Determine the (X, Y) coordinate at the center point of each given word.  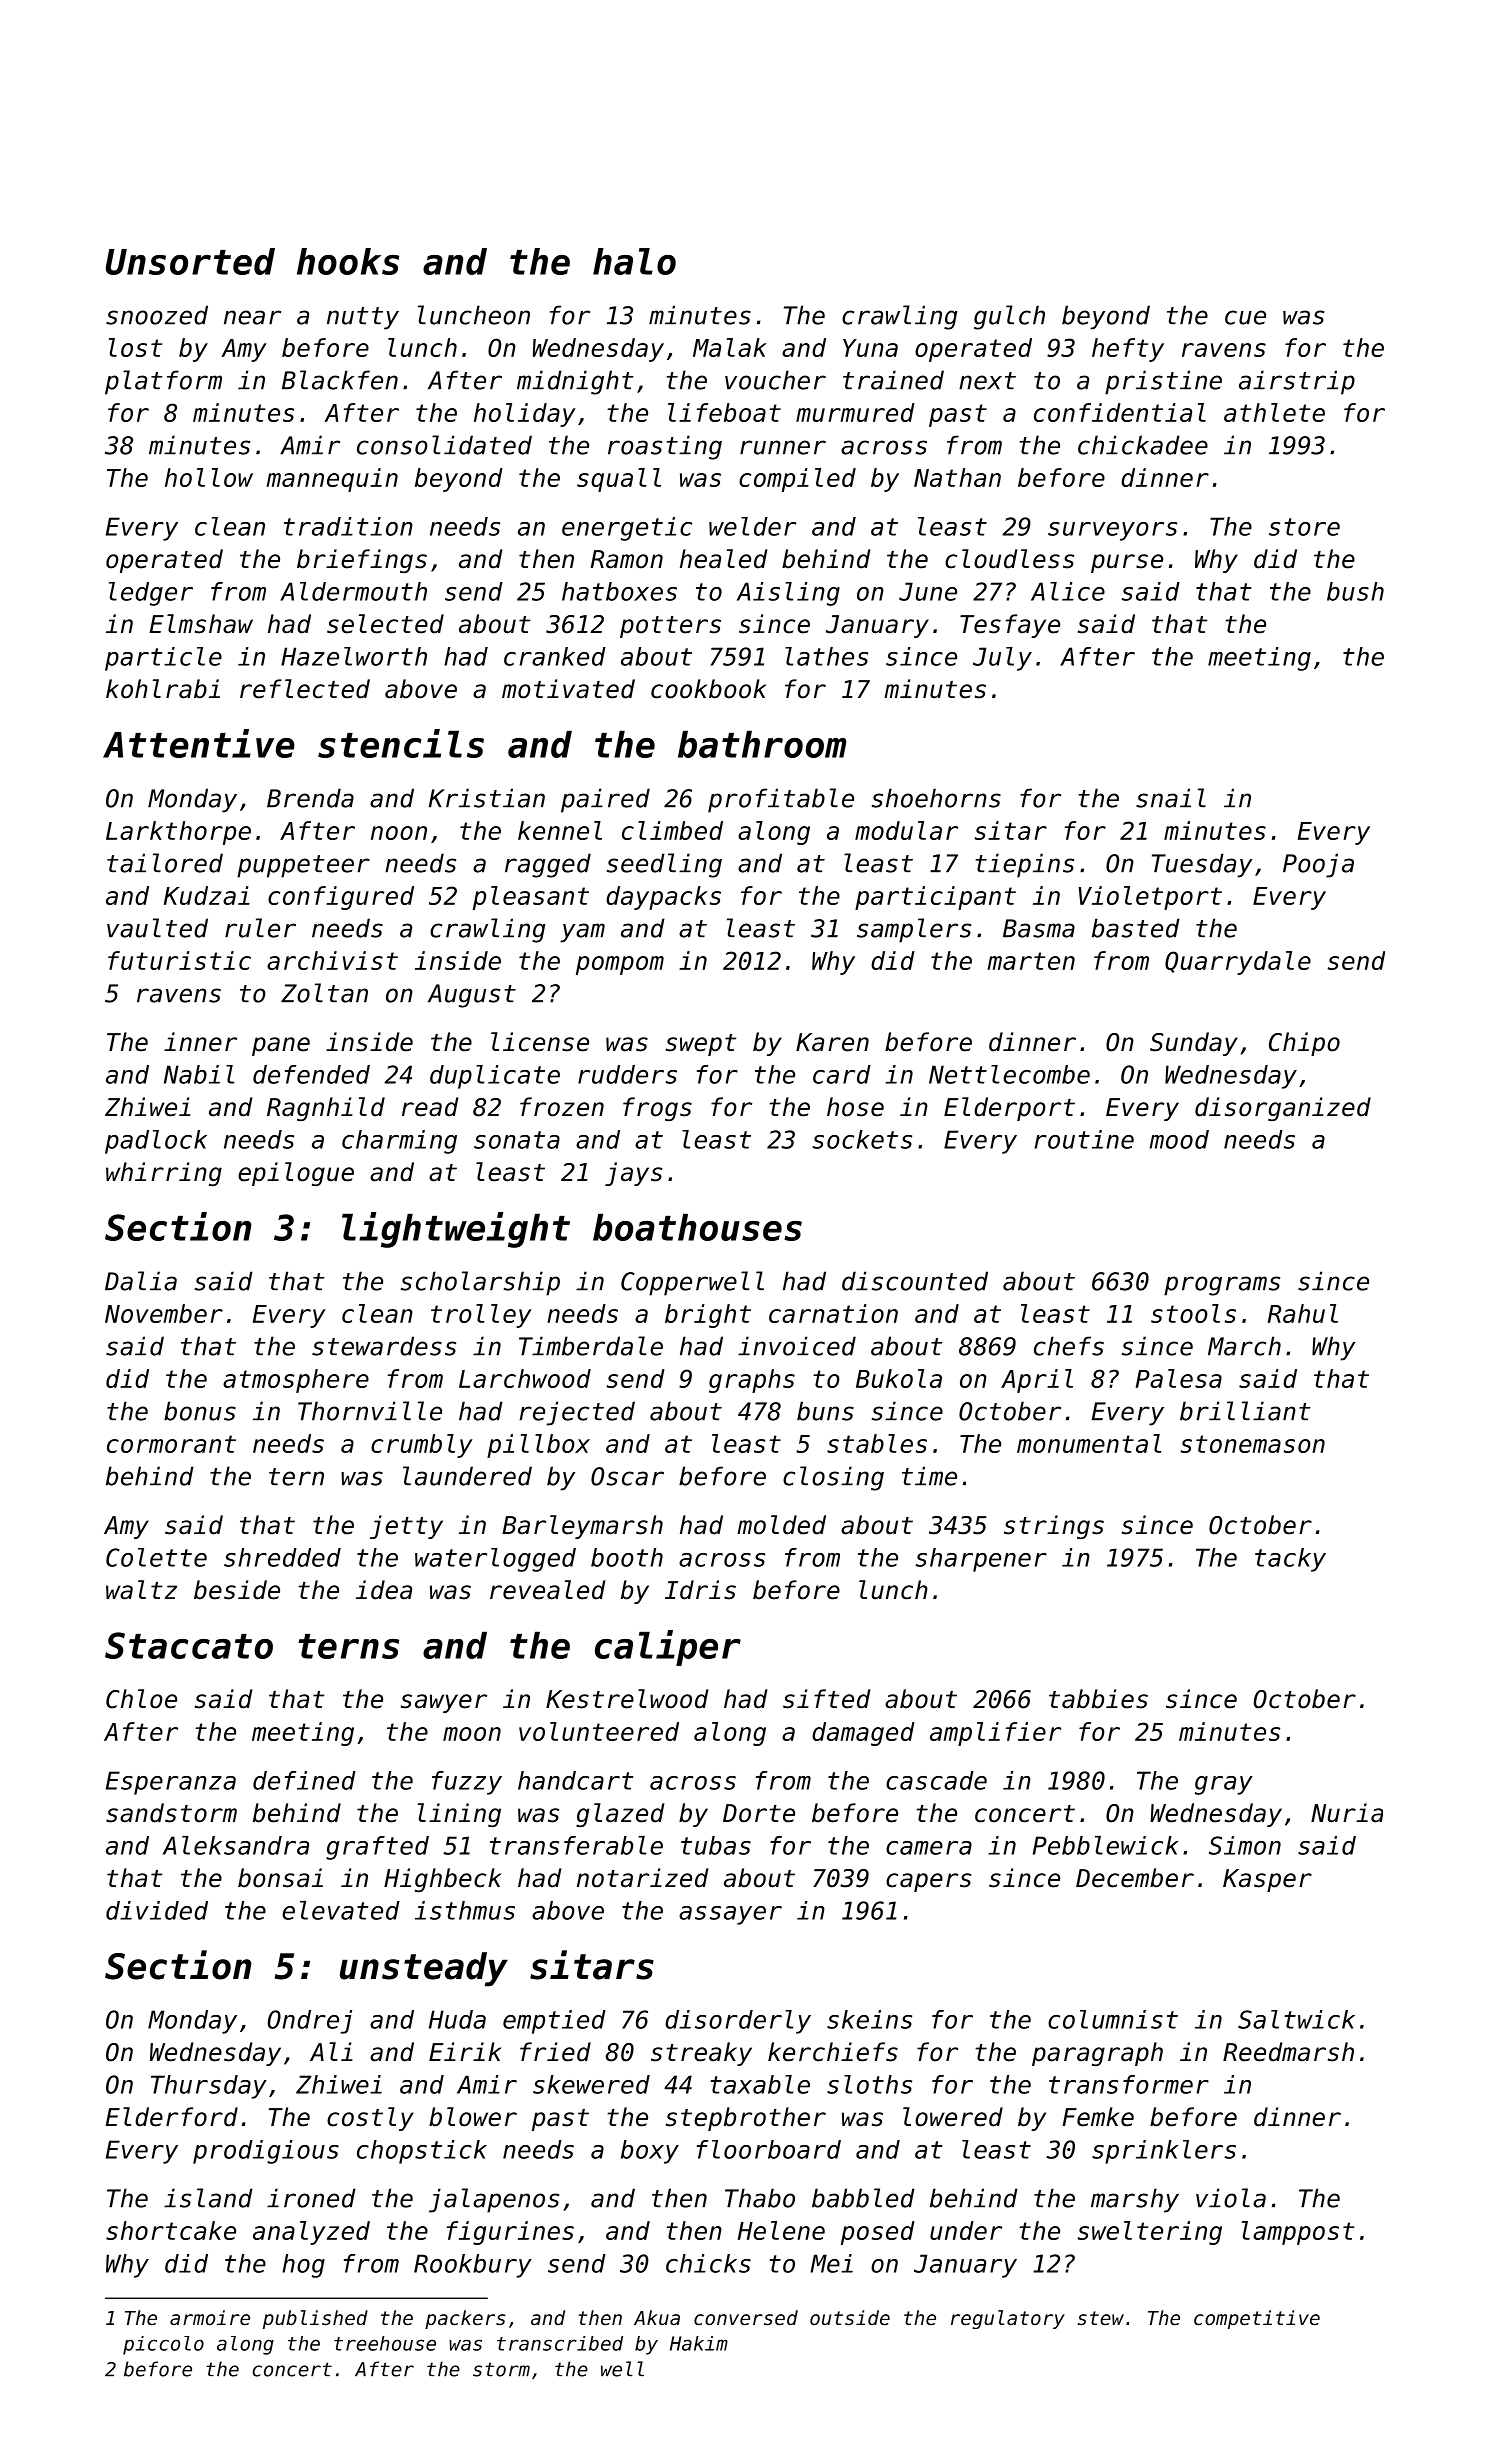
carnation (833, 1313)
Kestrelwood (627, 1699)
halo (634, 261)
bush (1355, 591)
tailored (165, 863)
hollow (209, 477)
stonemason (1253, 1444)
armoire (210, 2318)
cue (1245, 317)
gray (1224, 1785)
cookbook (708, 689)
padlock (156, 1142)
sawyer (444, 1703)
